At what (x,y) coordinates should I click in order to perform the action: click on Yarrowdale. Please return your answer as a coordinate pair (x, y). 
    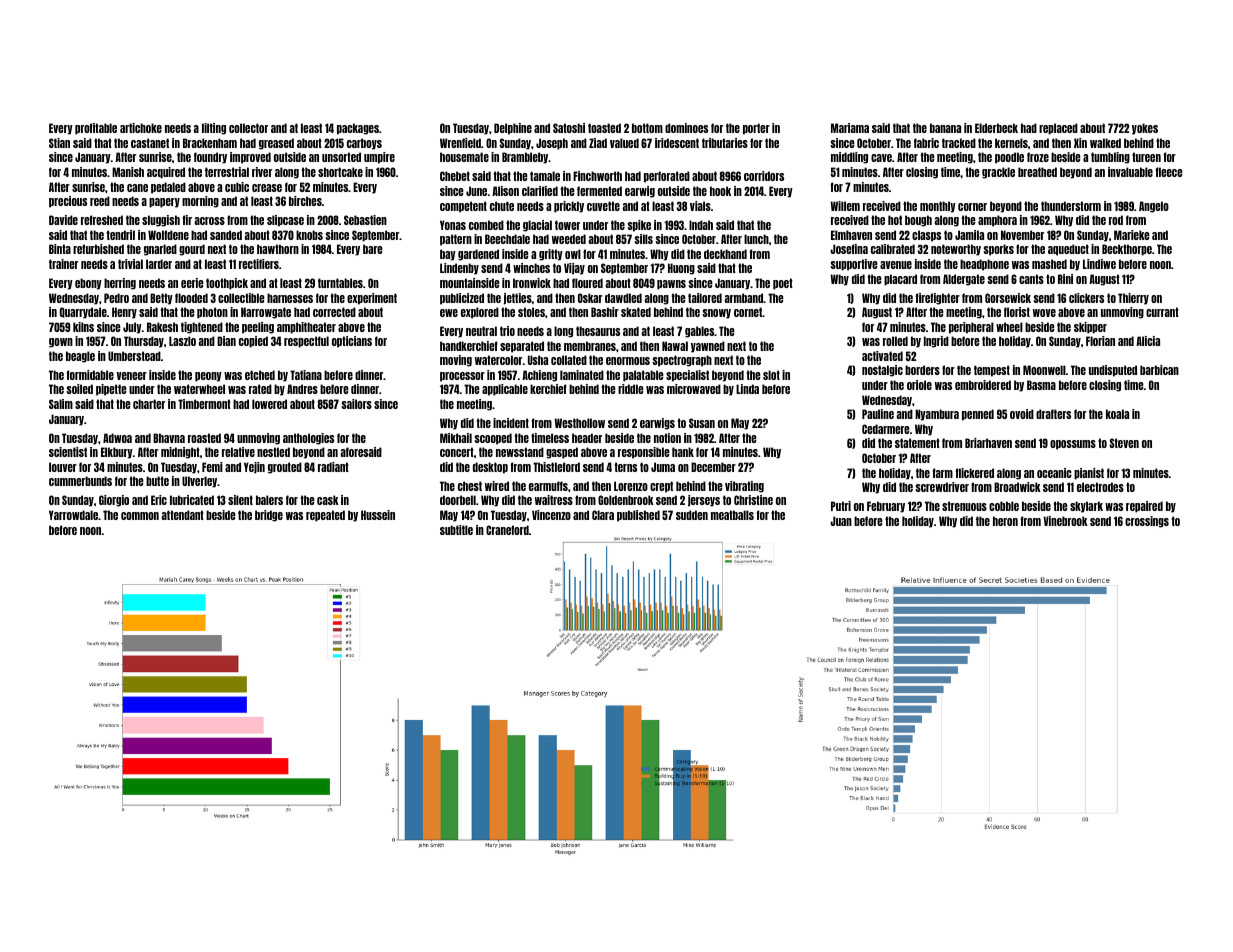
    Looking at the image, I should click on (73, 515).
